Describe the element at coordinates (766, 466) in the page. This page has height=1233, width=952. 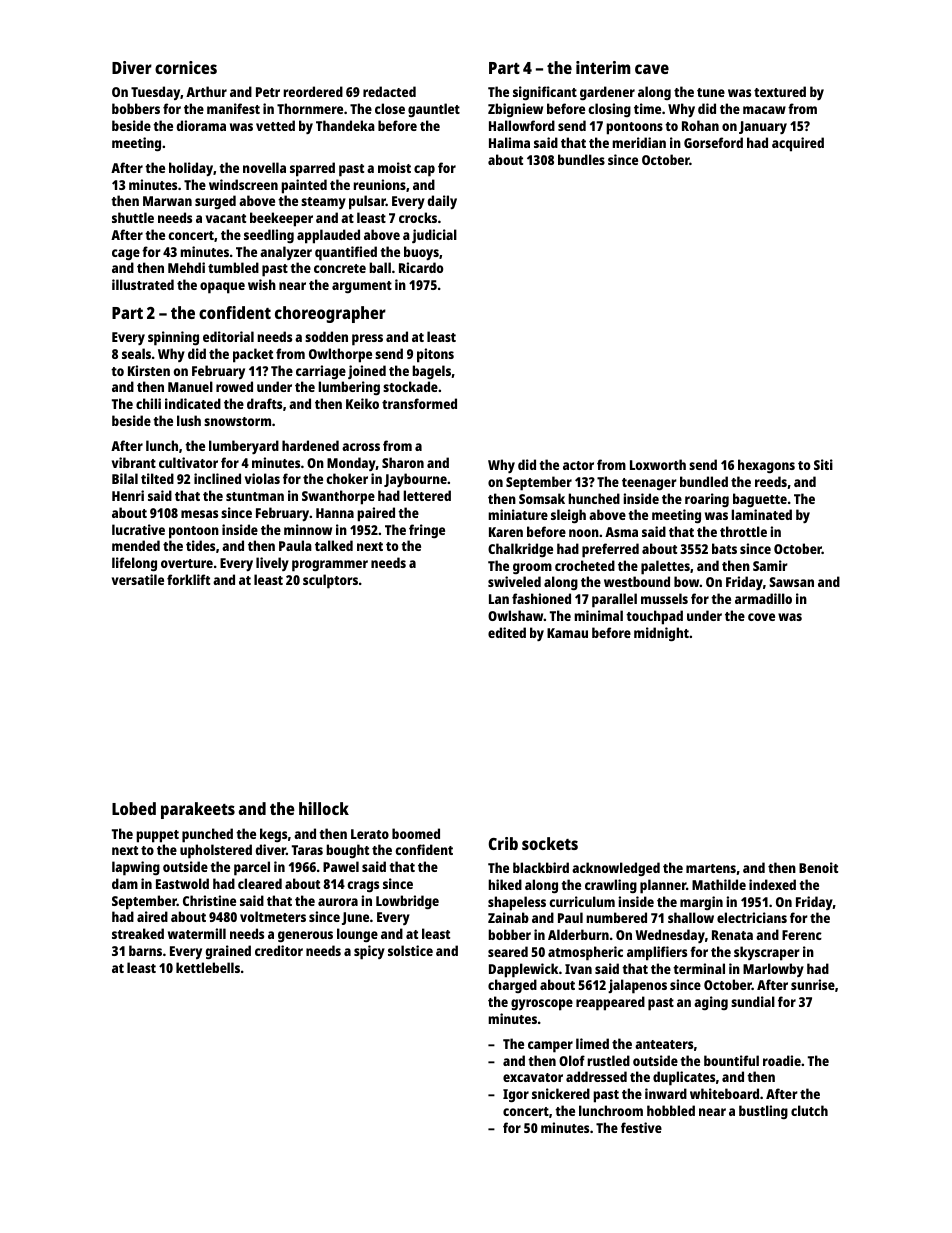
I see `hexagons` at that location.
